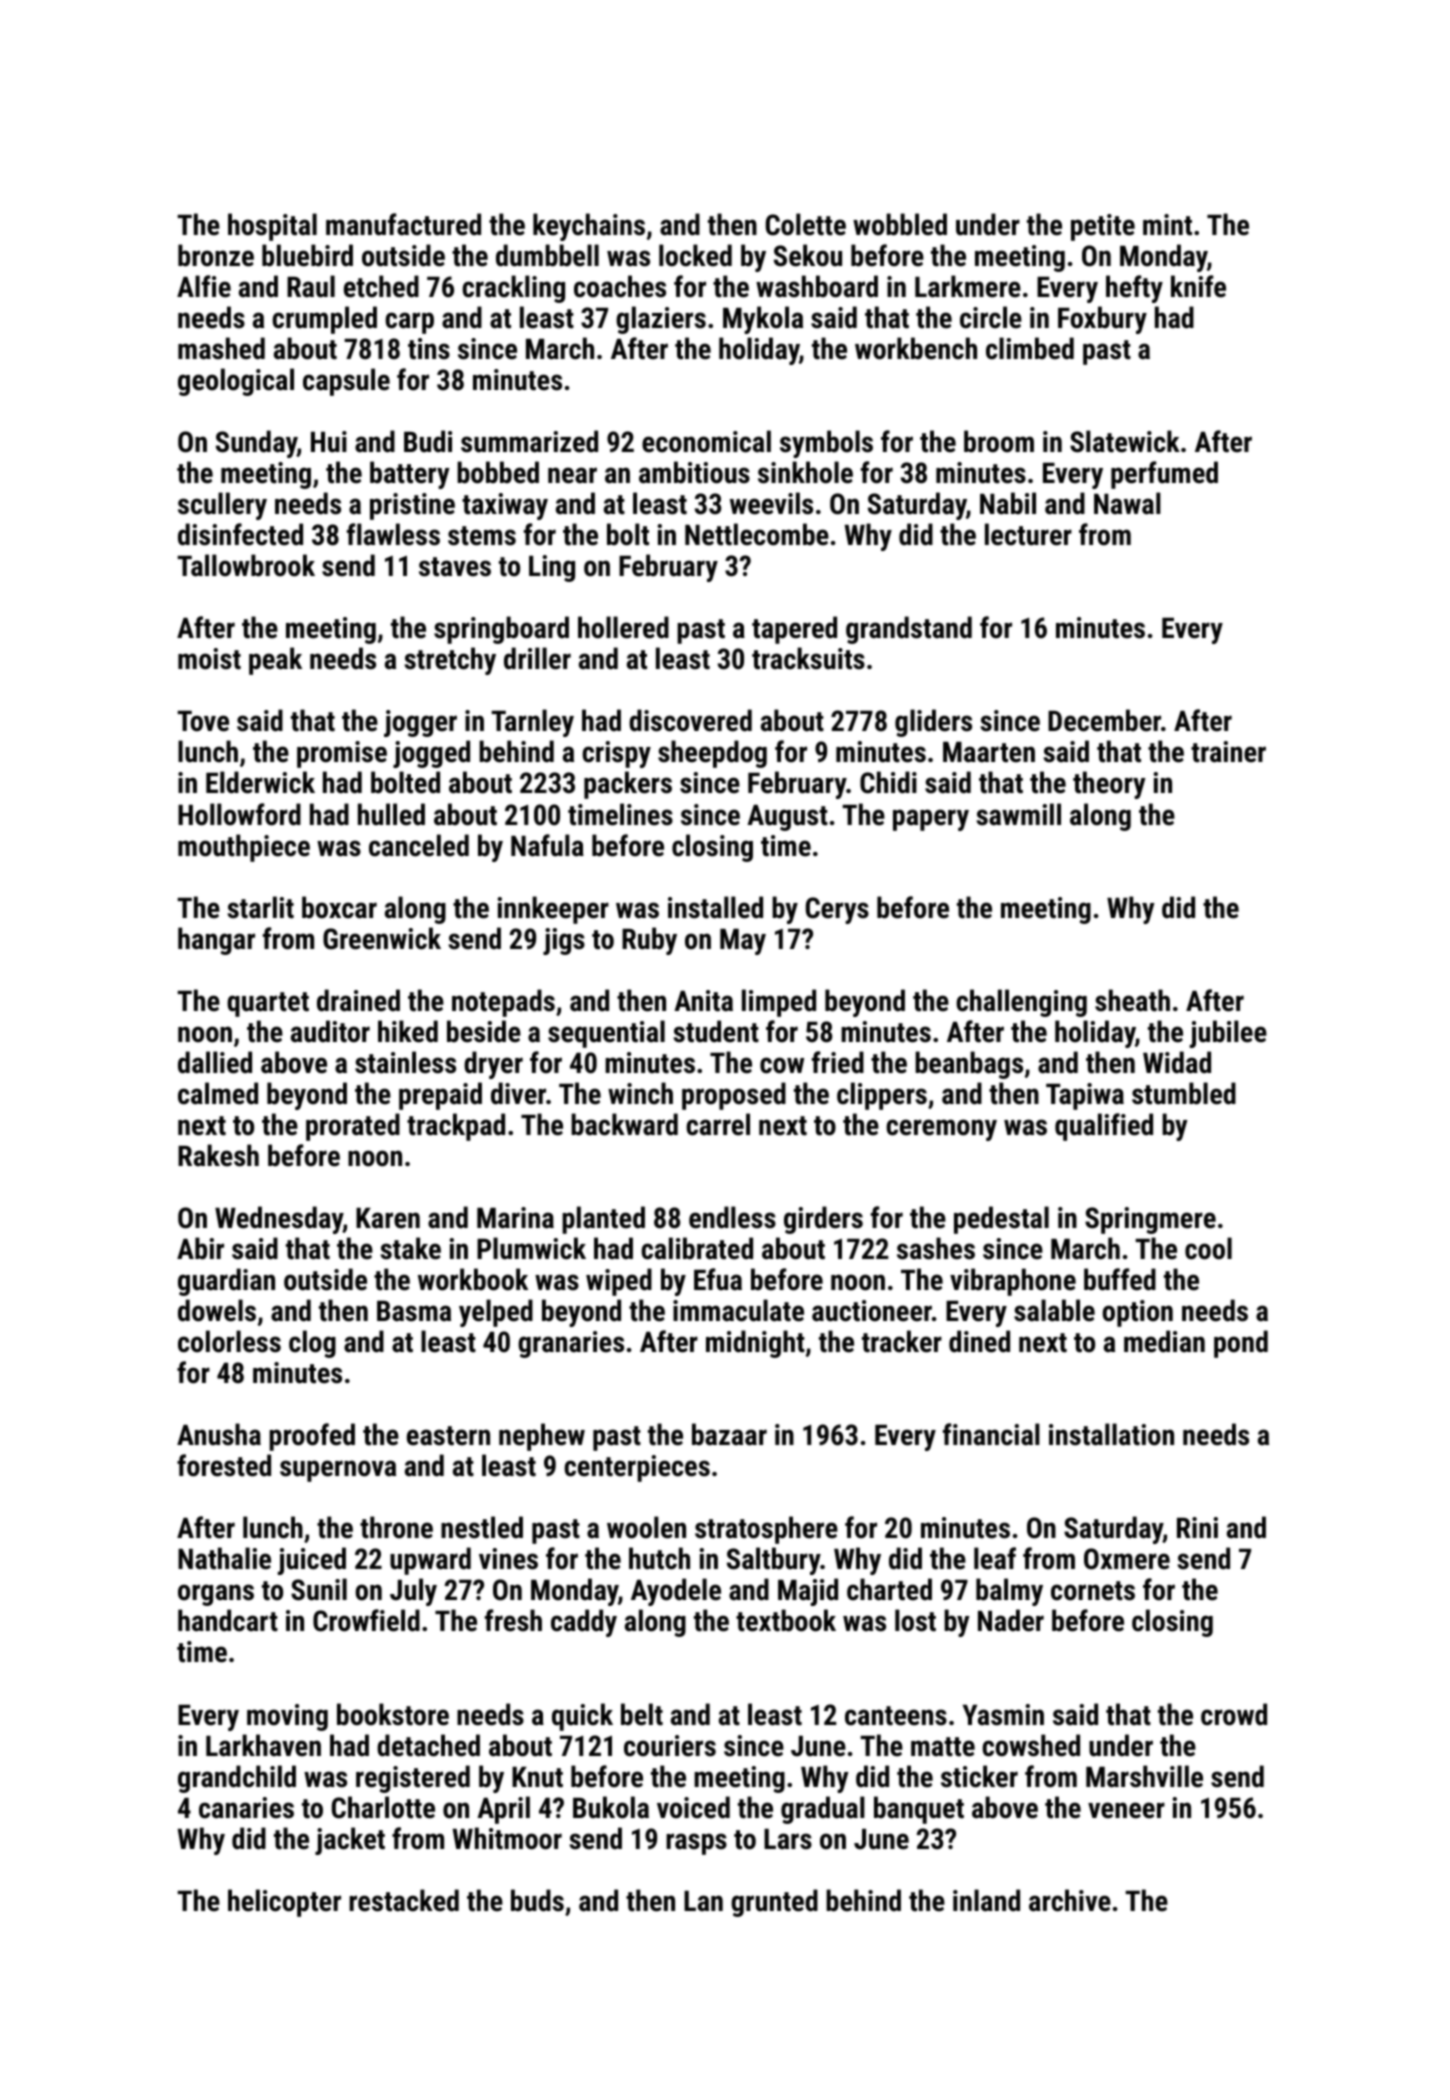 Image resolution: width=1450 pixels, height=2100 pixels. I want to click on knife, so click(1198, 286).
